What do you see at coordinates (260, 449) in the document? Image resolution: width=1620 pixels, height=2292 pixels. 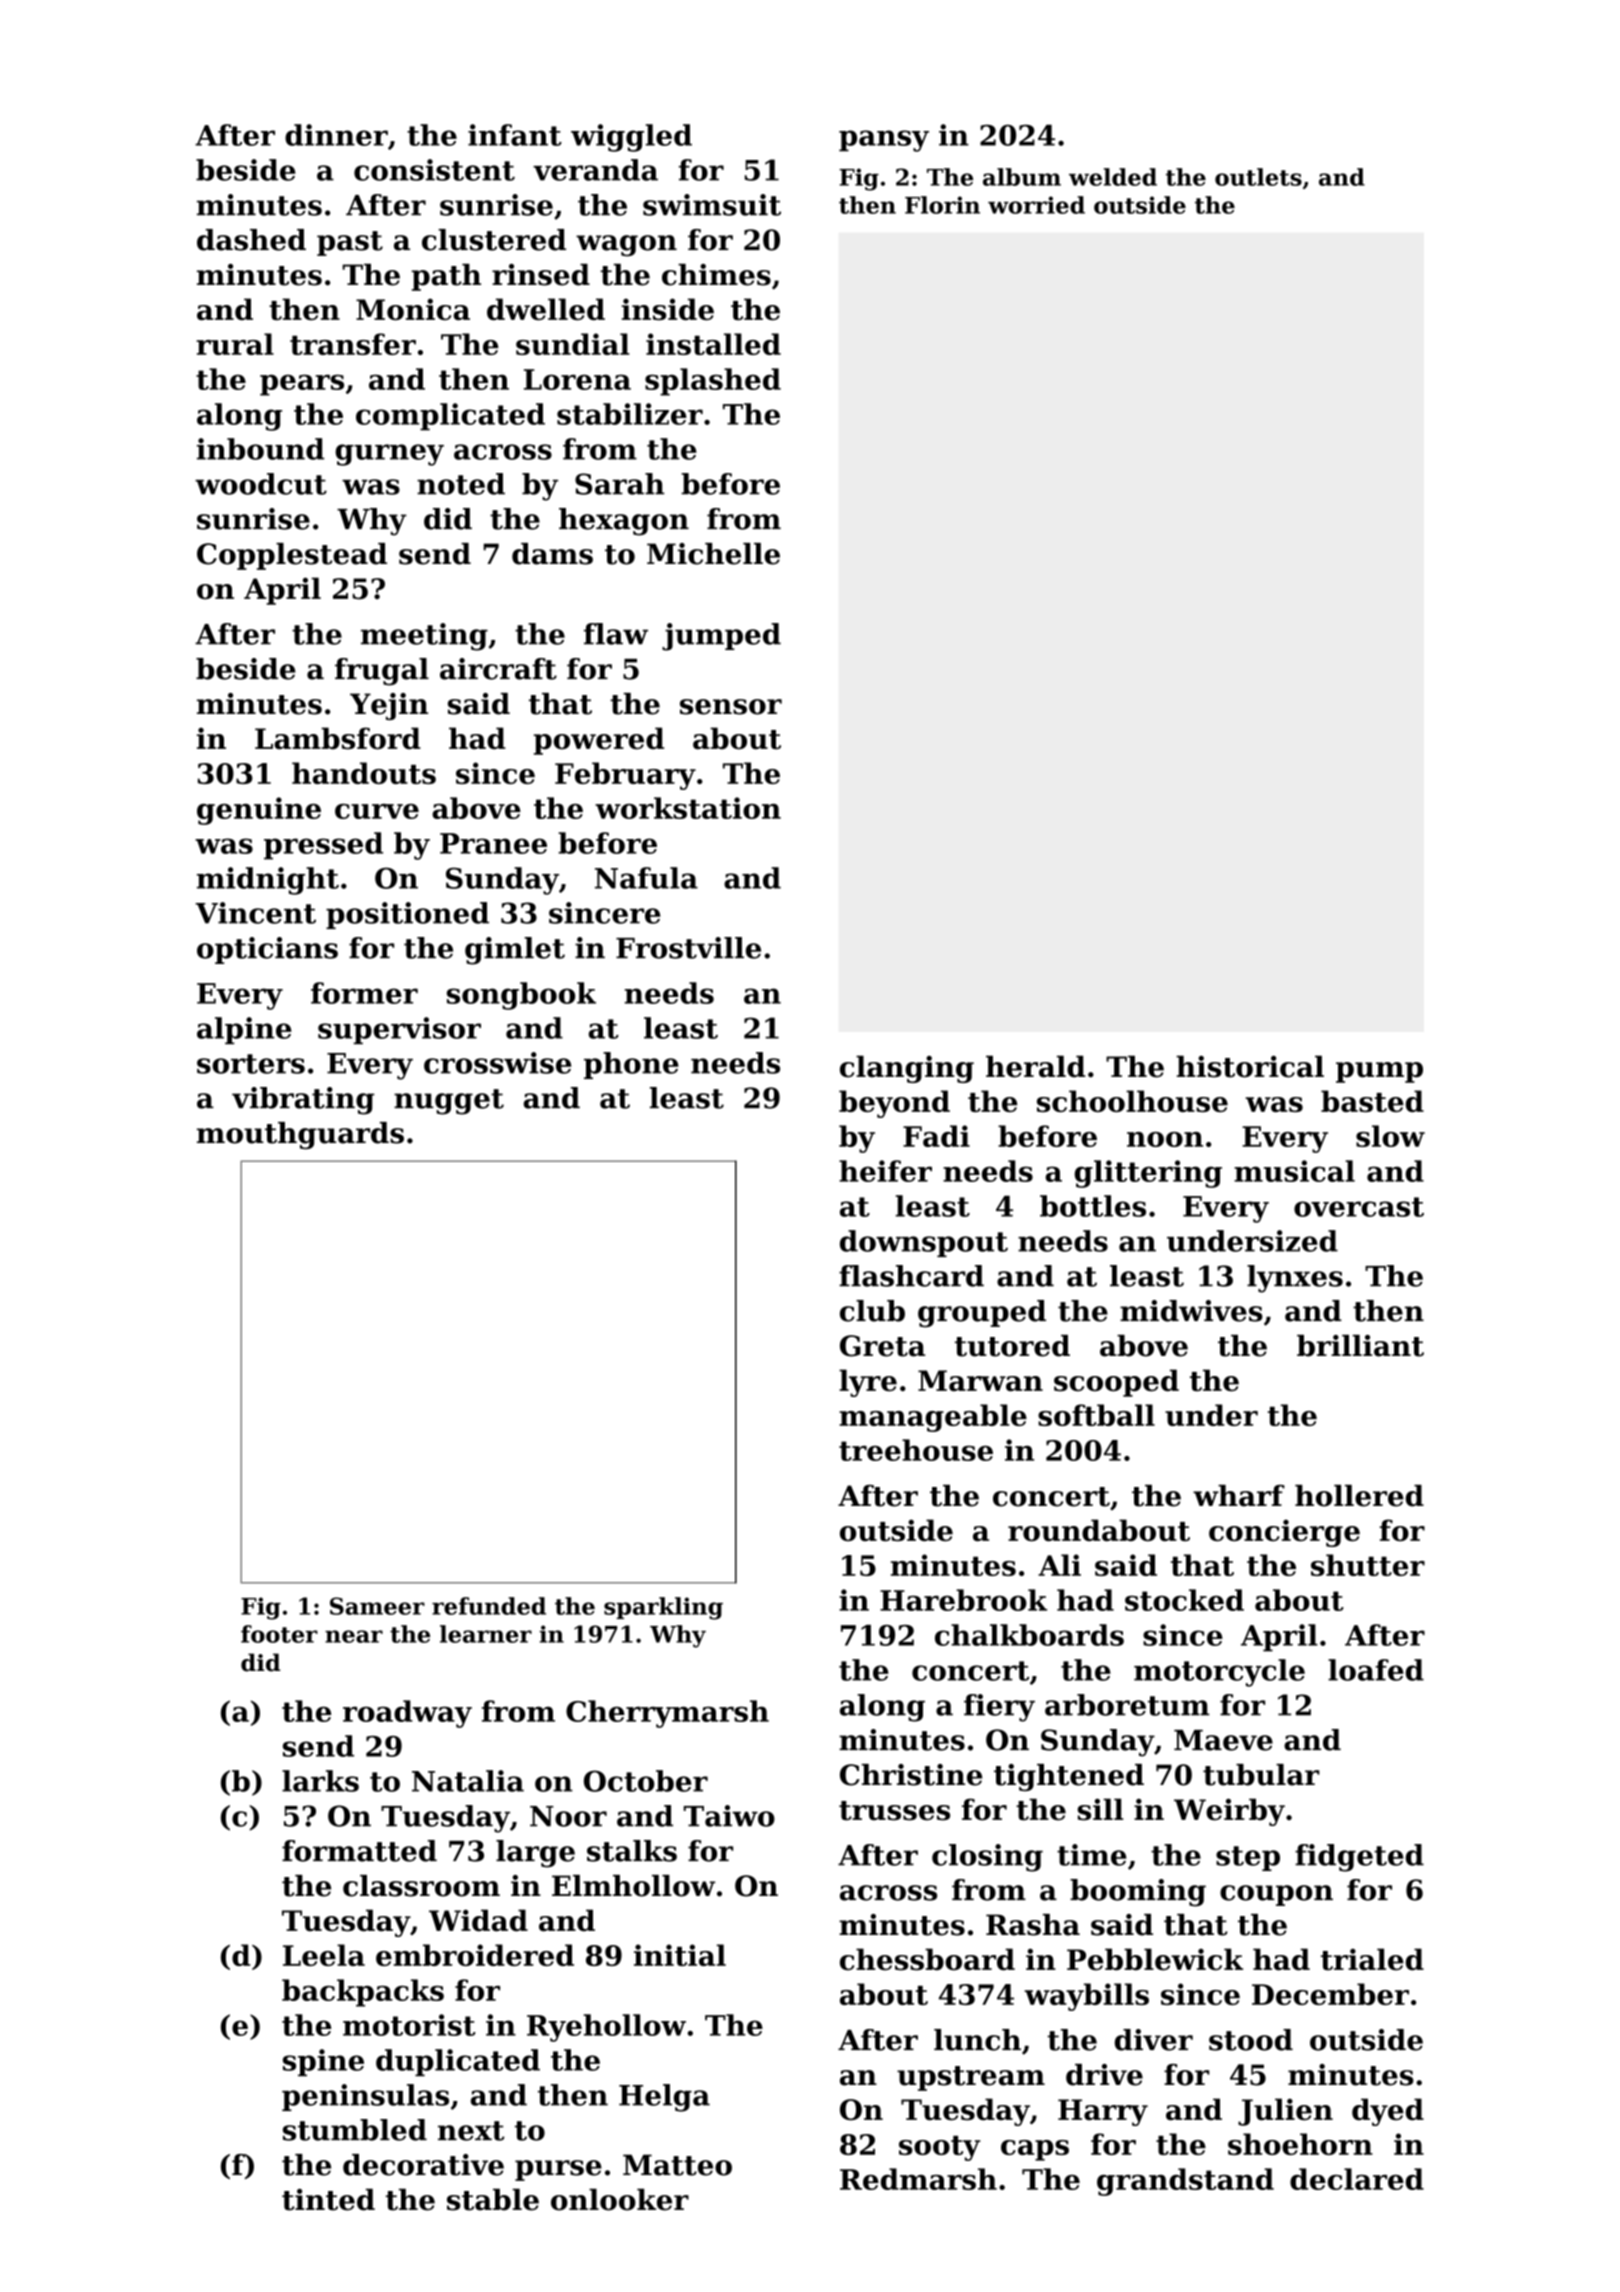 I see `inbound` at bounding box center [260, 449].
